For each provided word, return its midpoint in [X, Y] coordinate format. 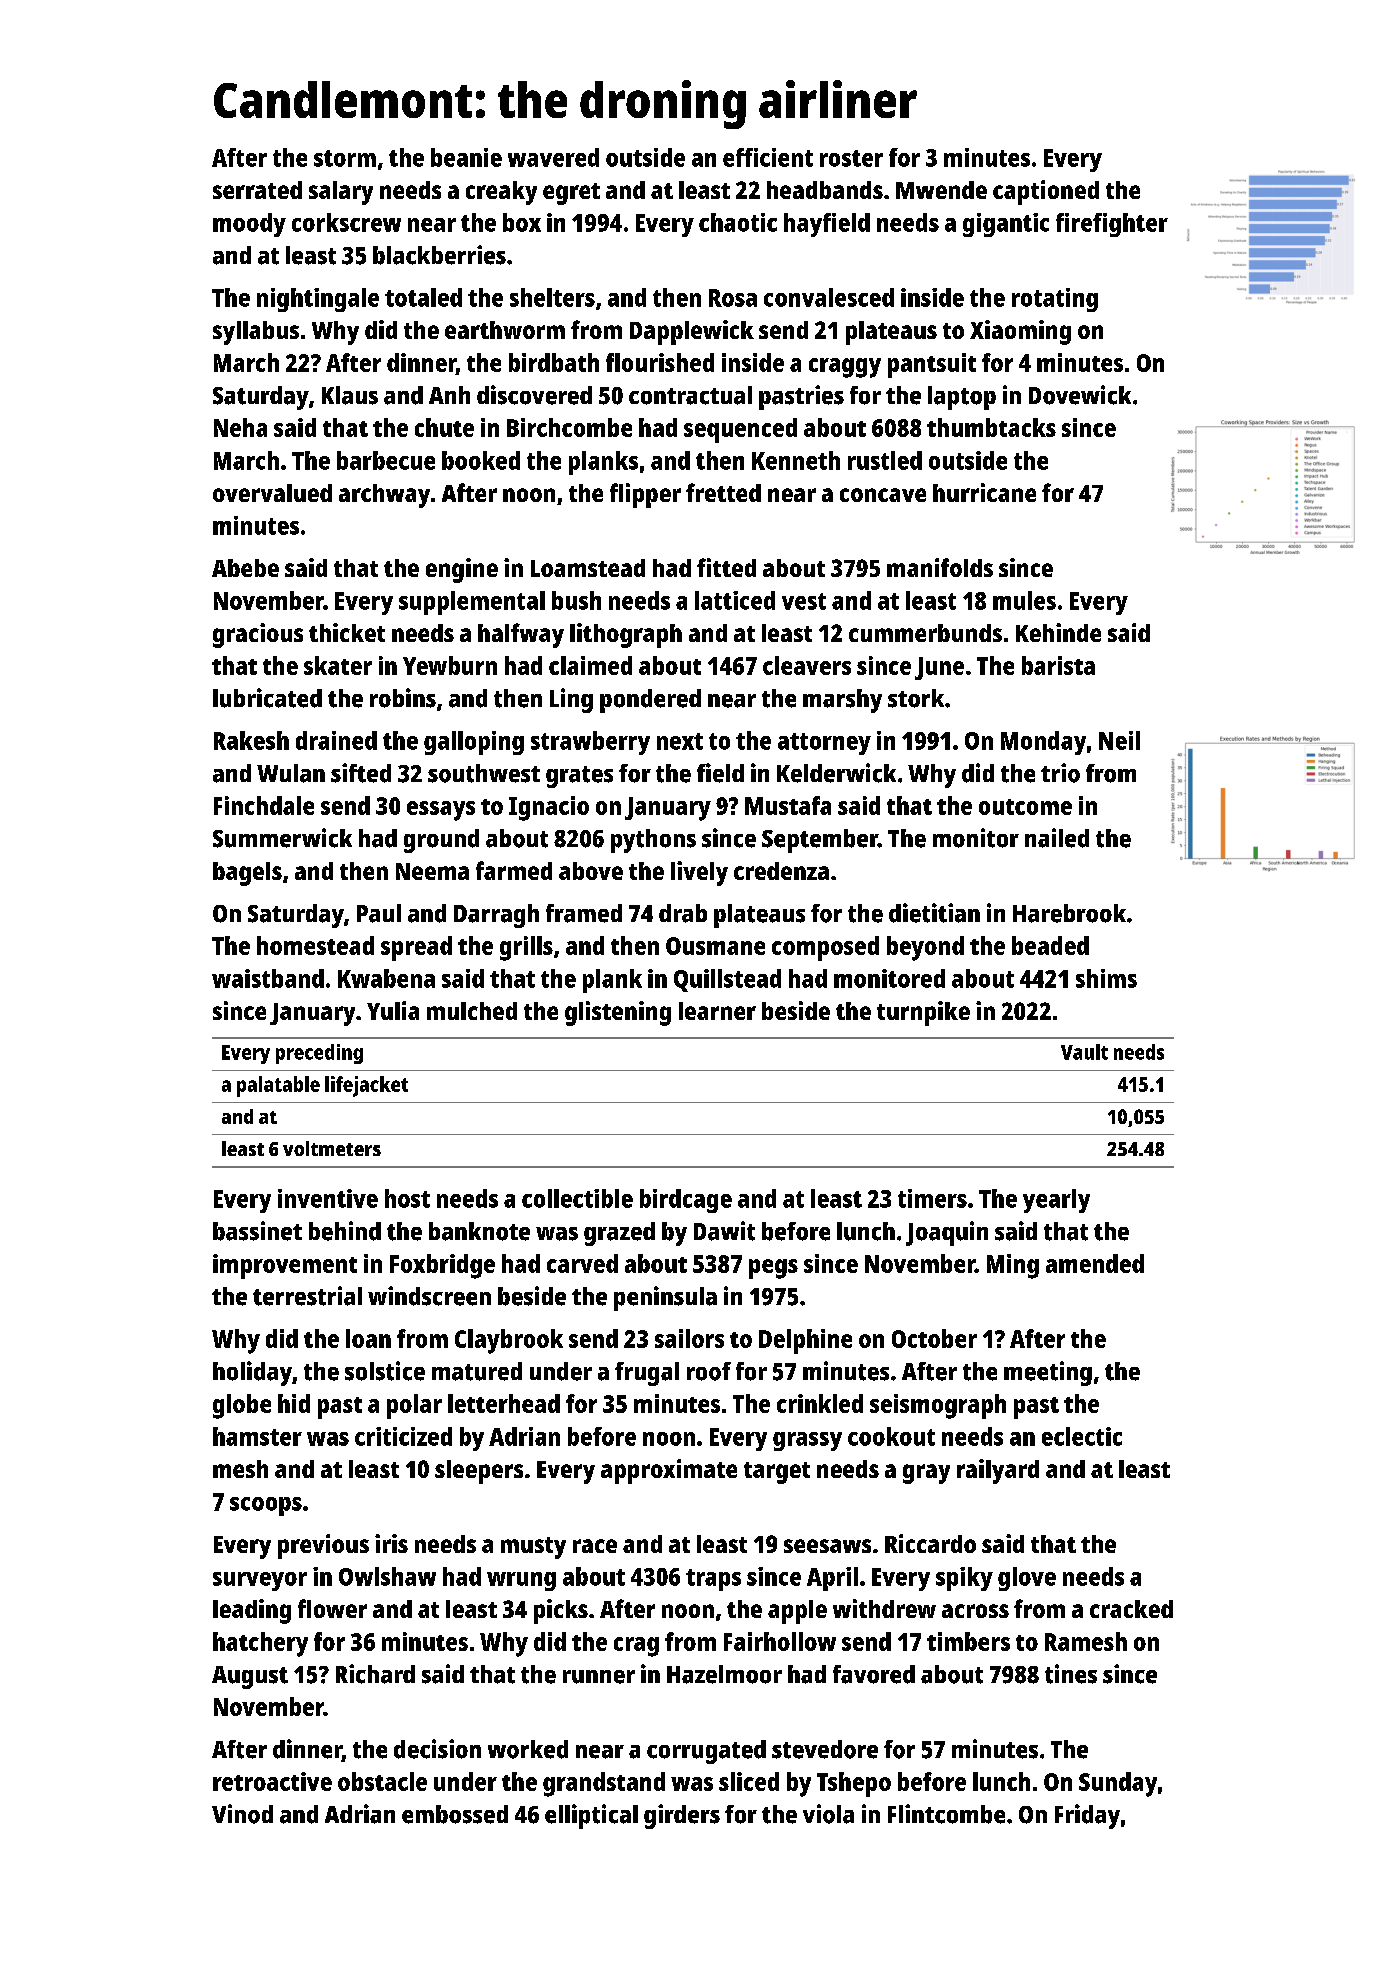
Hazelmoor [724, 1674]
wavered [553, 157]
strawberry [590, 743]
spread [416, 948]
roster [851, 158]
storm [345, 158]
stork [916, 698]
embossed [455, 1814]
